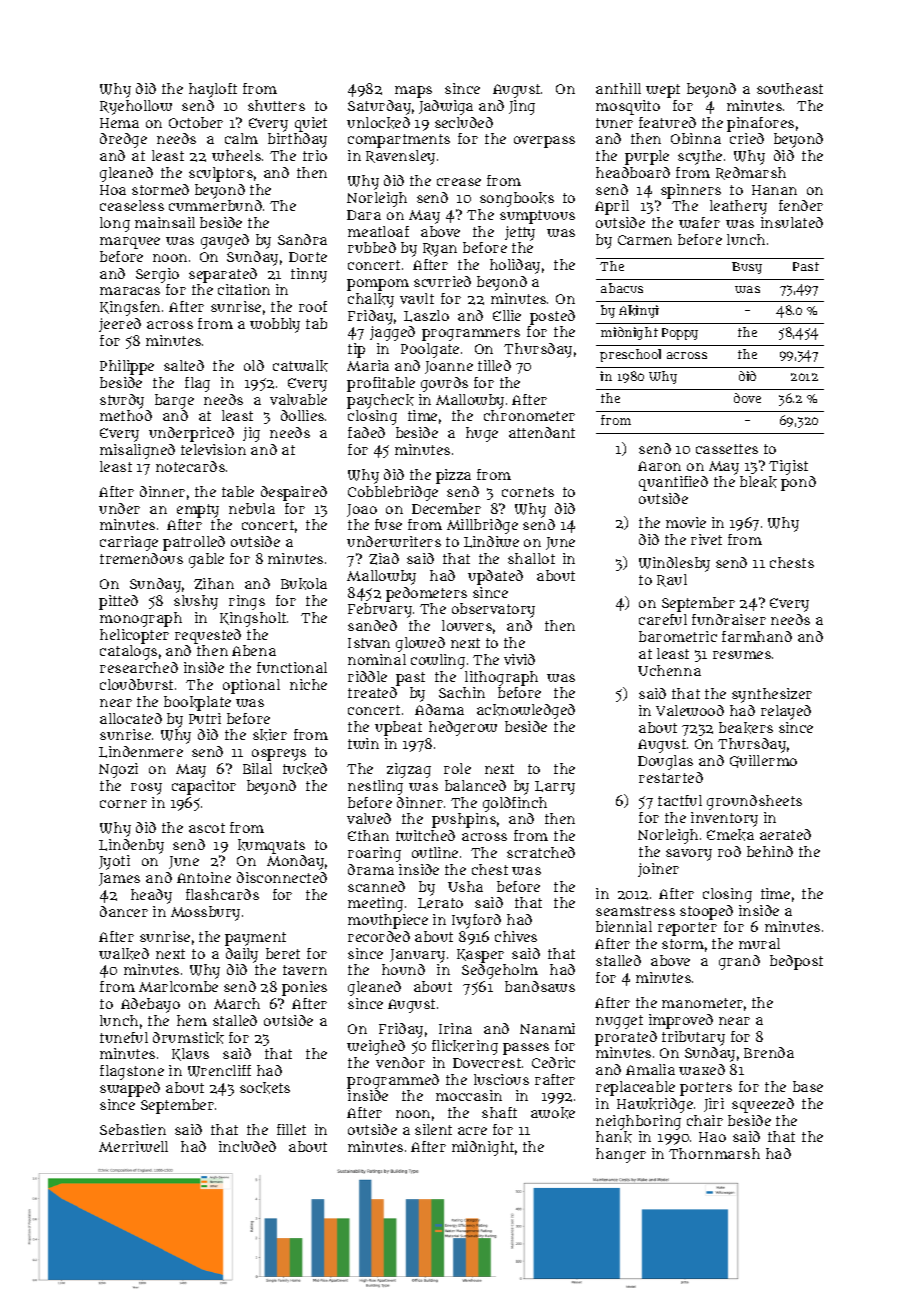  What do you see at coordinates (372, 247) in the page?
I see `rubbed` at bounding box center [372, 247].
